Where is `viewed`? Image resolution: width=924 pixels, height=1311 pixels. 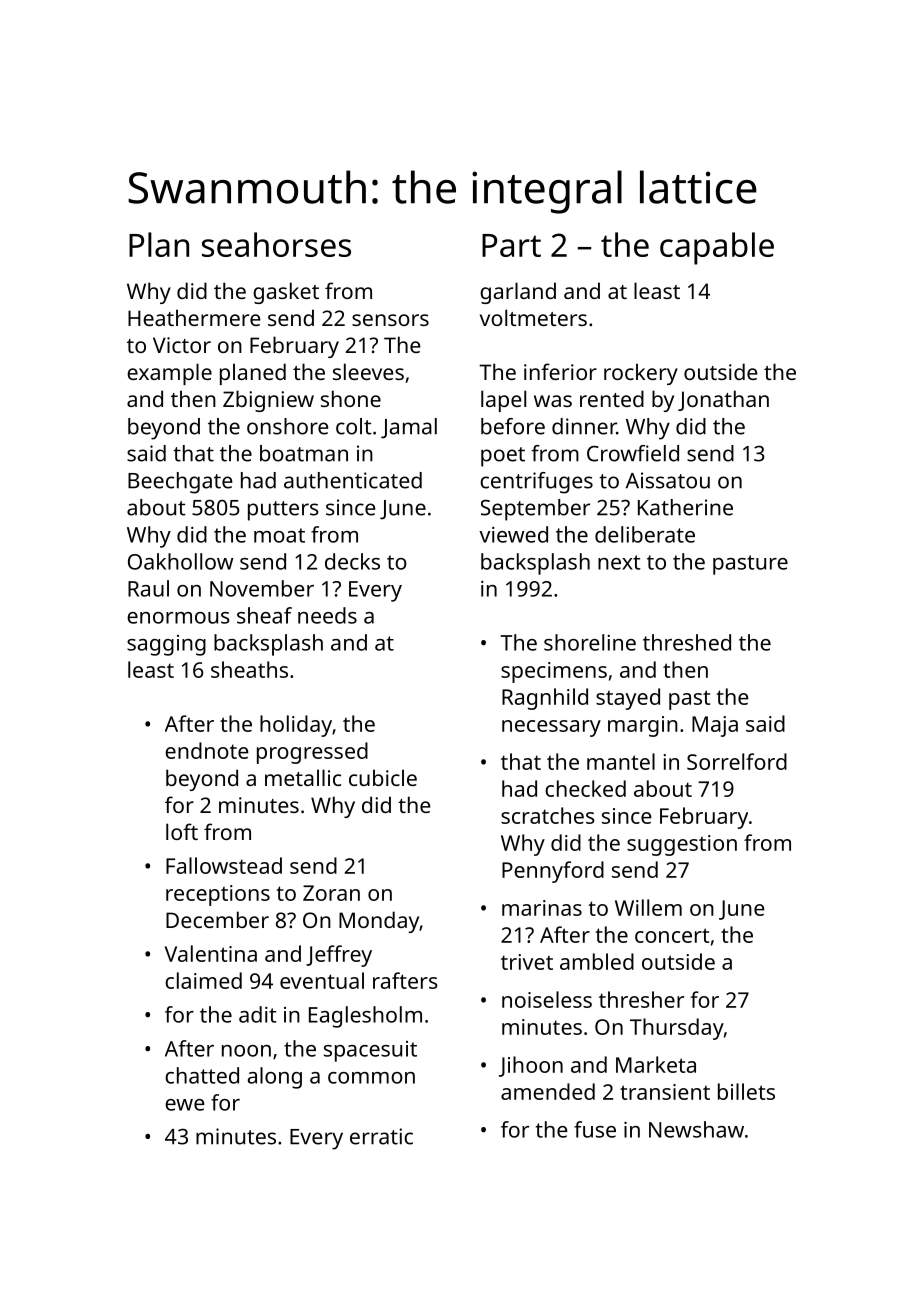 viewed is located at coordinates (513, 534).
